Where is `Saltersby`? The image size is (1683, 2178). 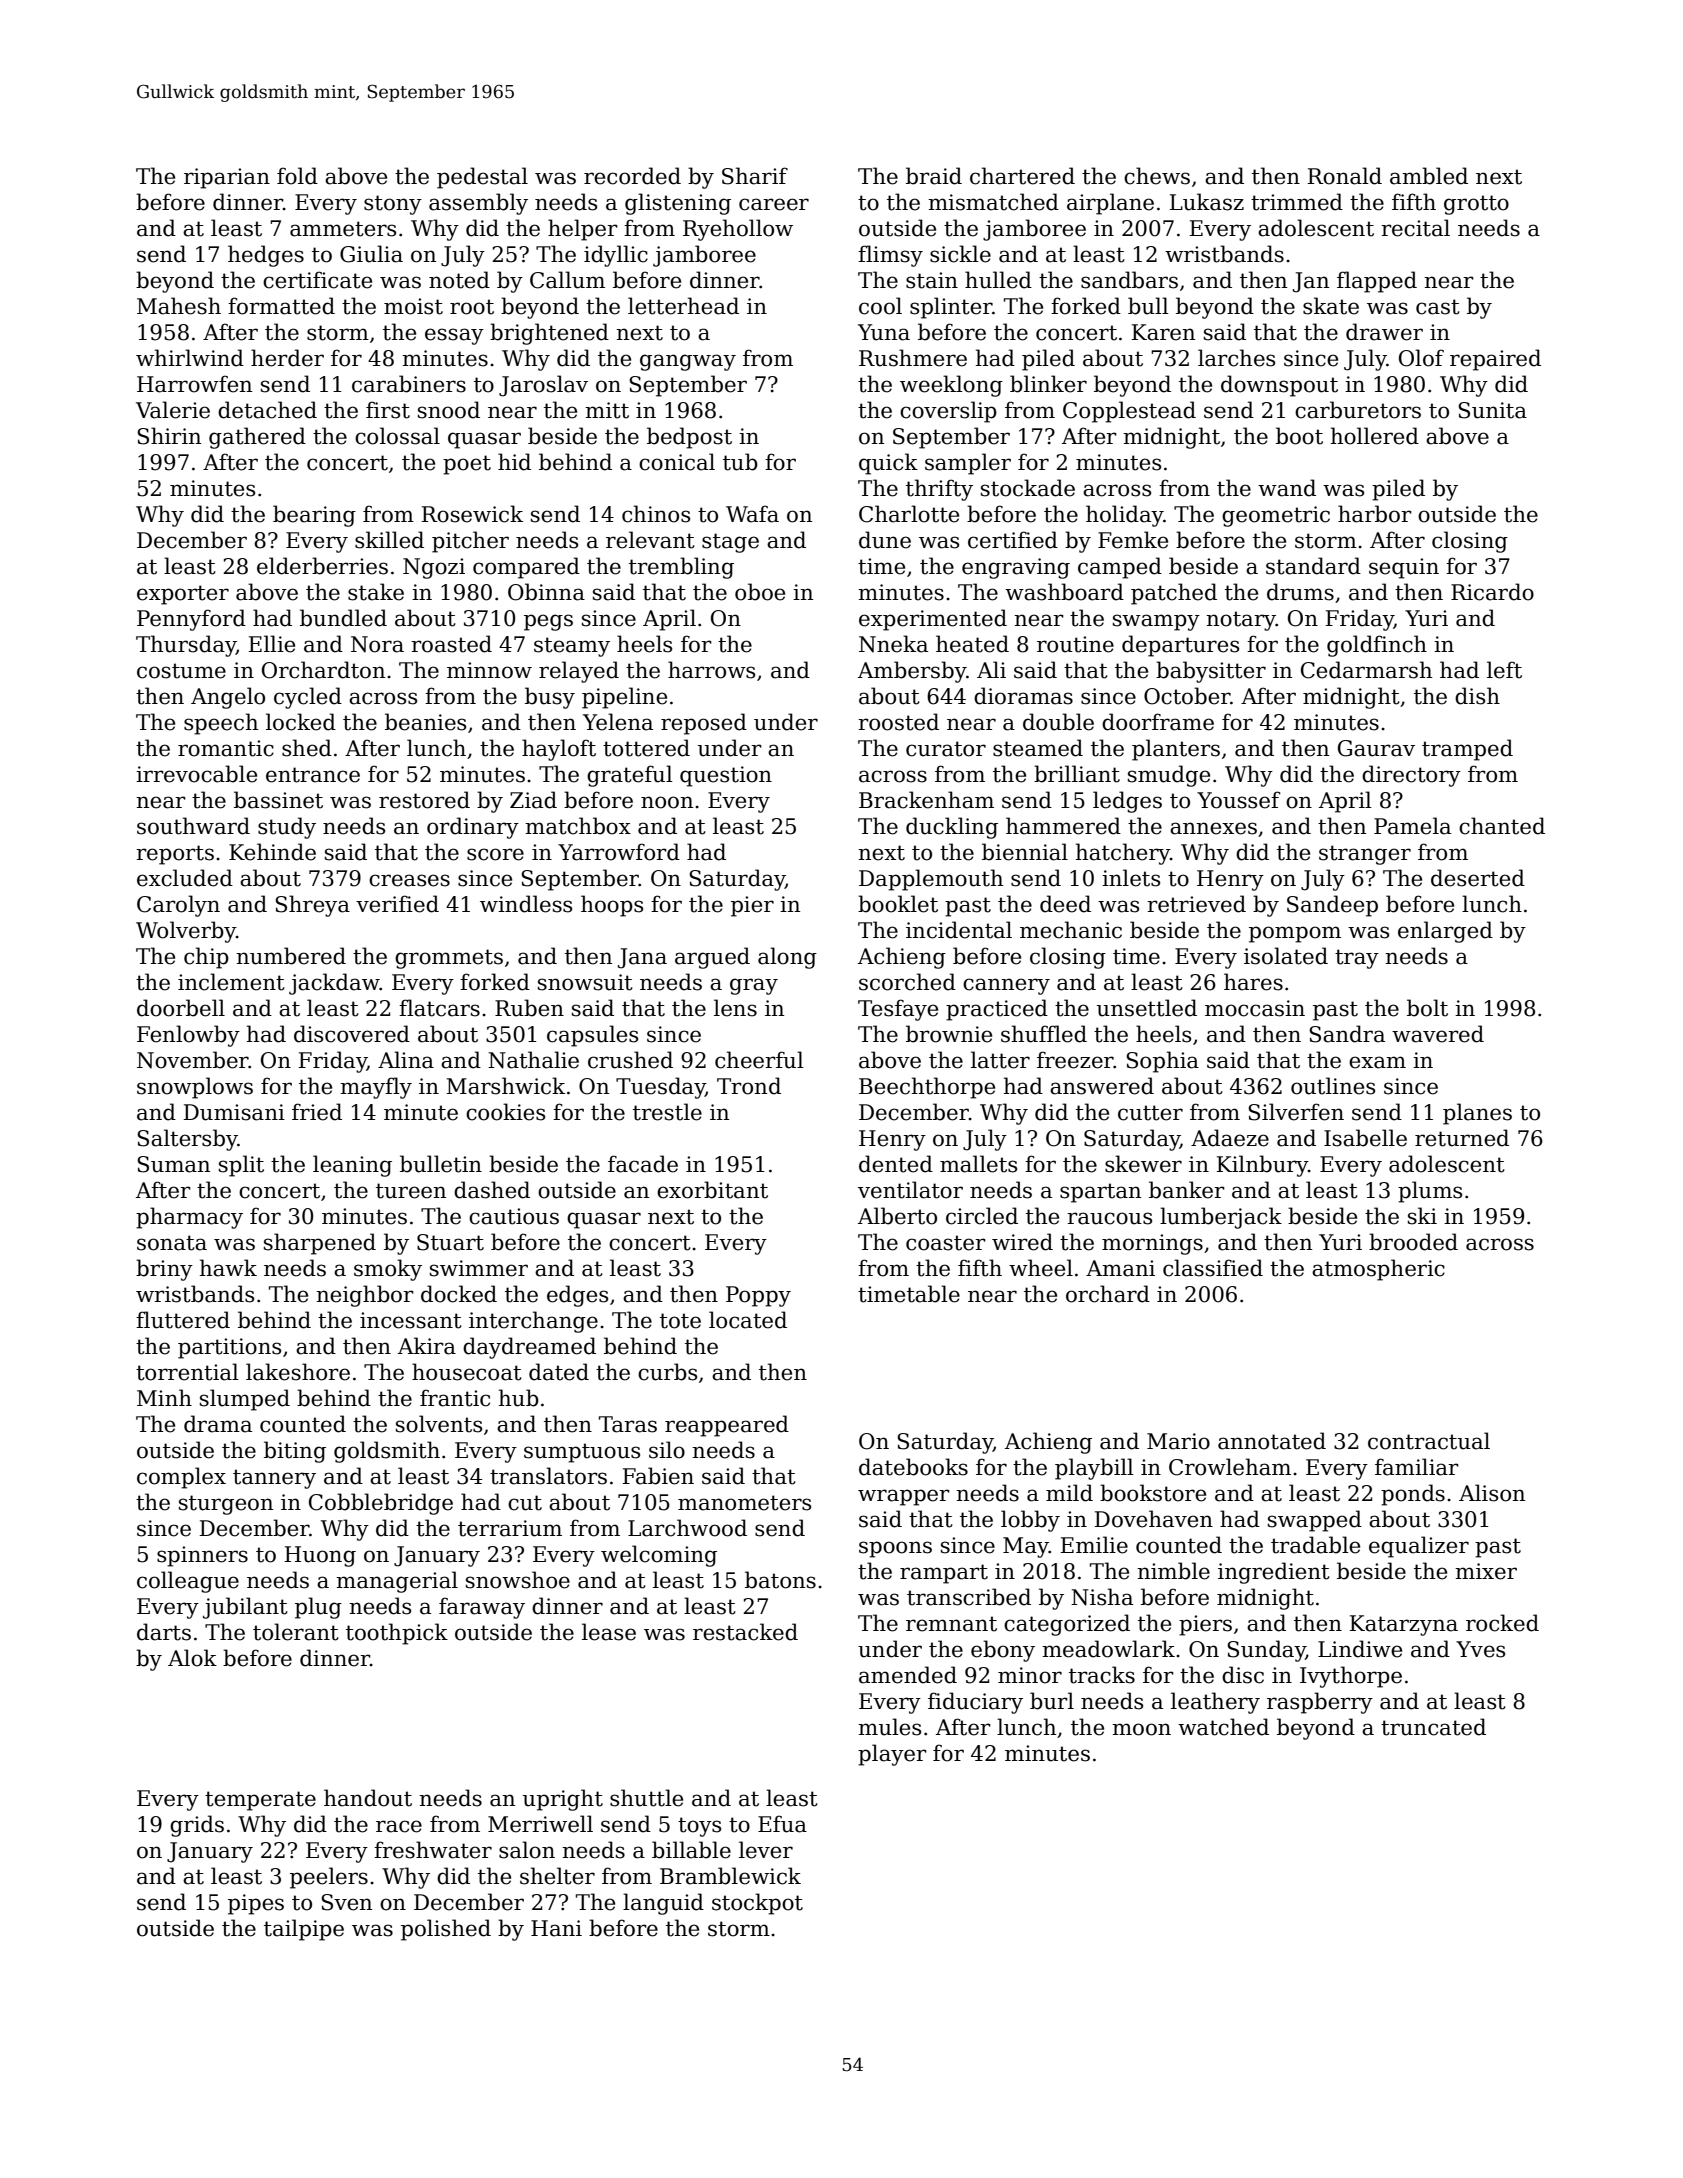 Saltersby is located at coordinates (187, 1140).
